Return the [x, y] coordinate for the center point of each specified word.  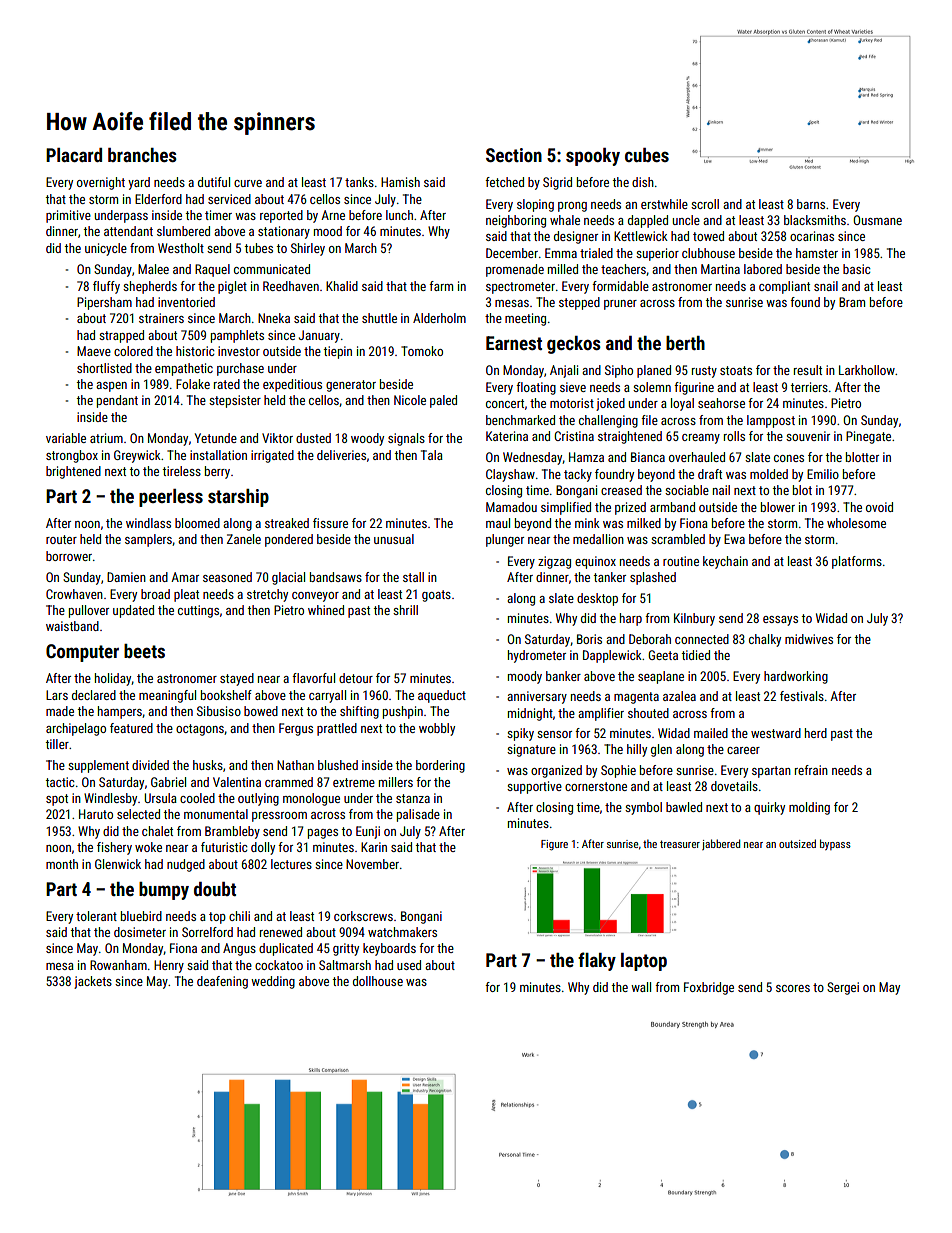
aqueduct [442, 696]
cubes [647, 155]
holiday [113, 679]
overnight [101, 183]
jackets [93, 982]
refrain [811, 770]
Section [514, 155]
